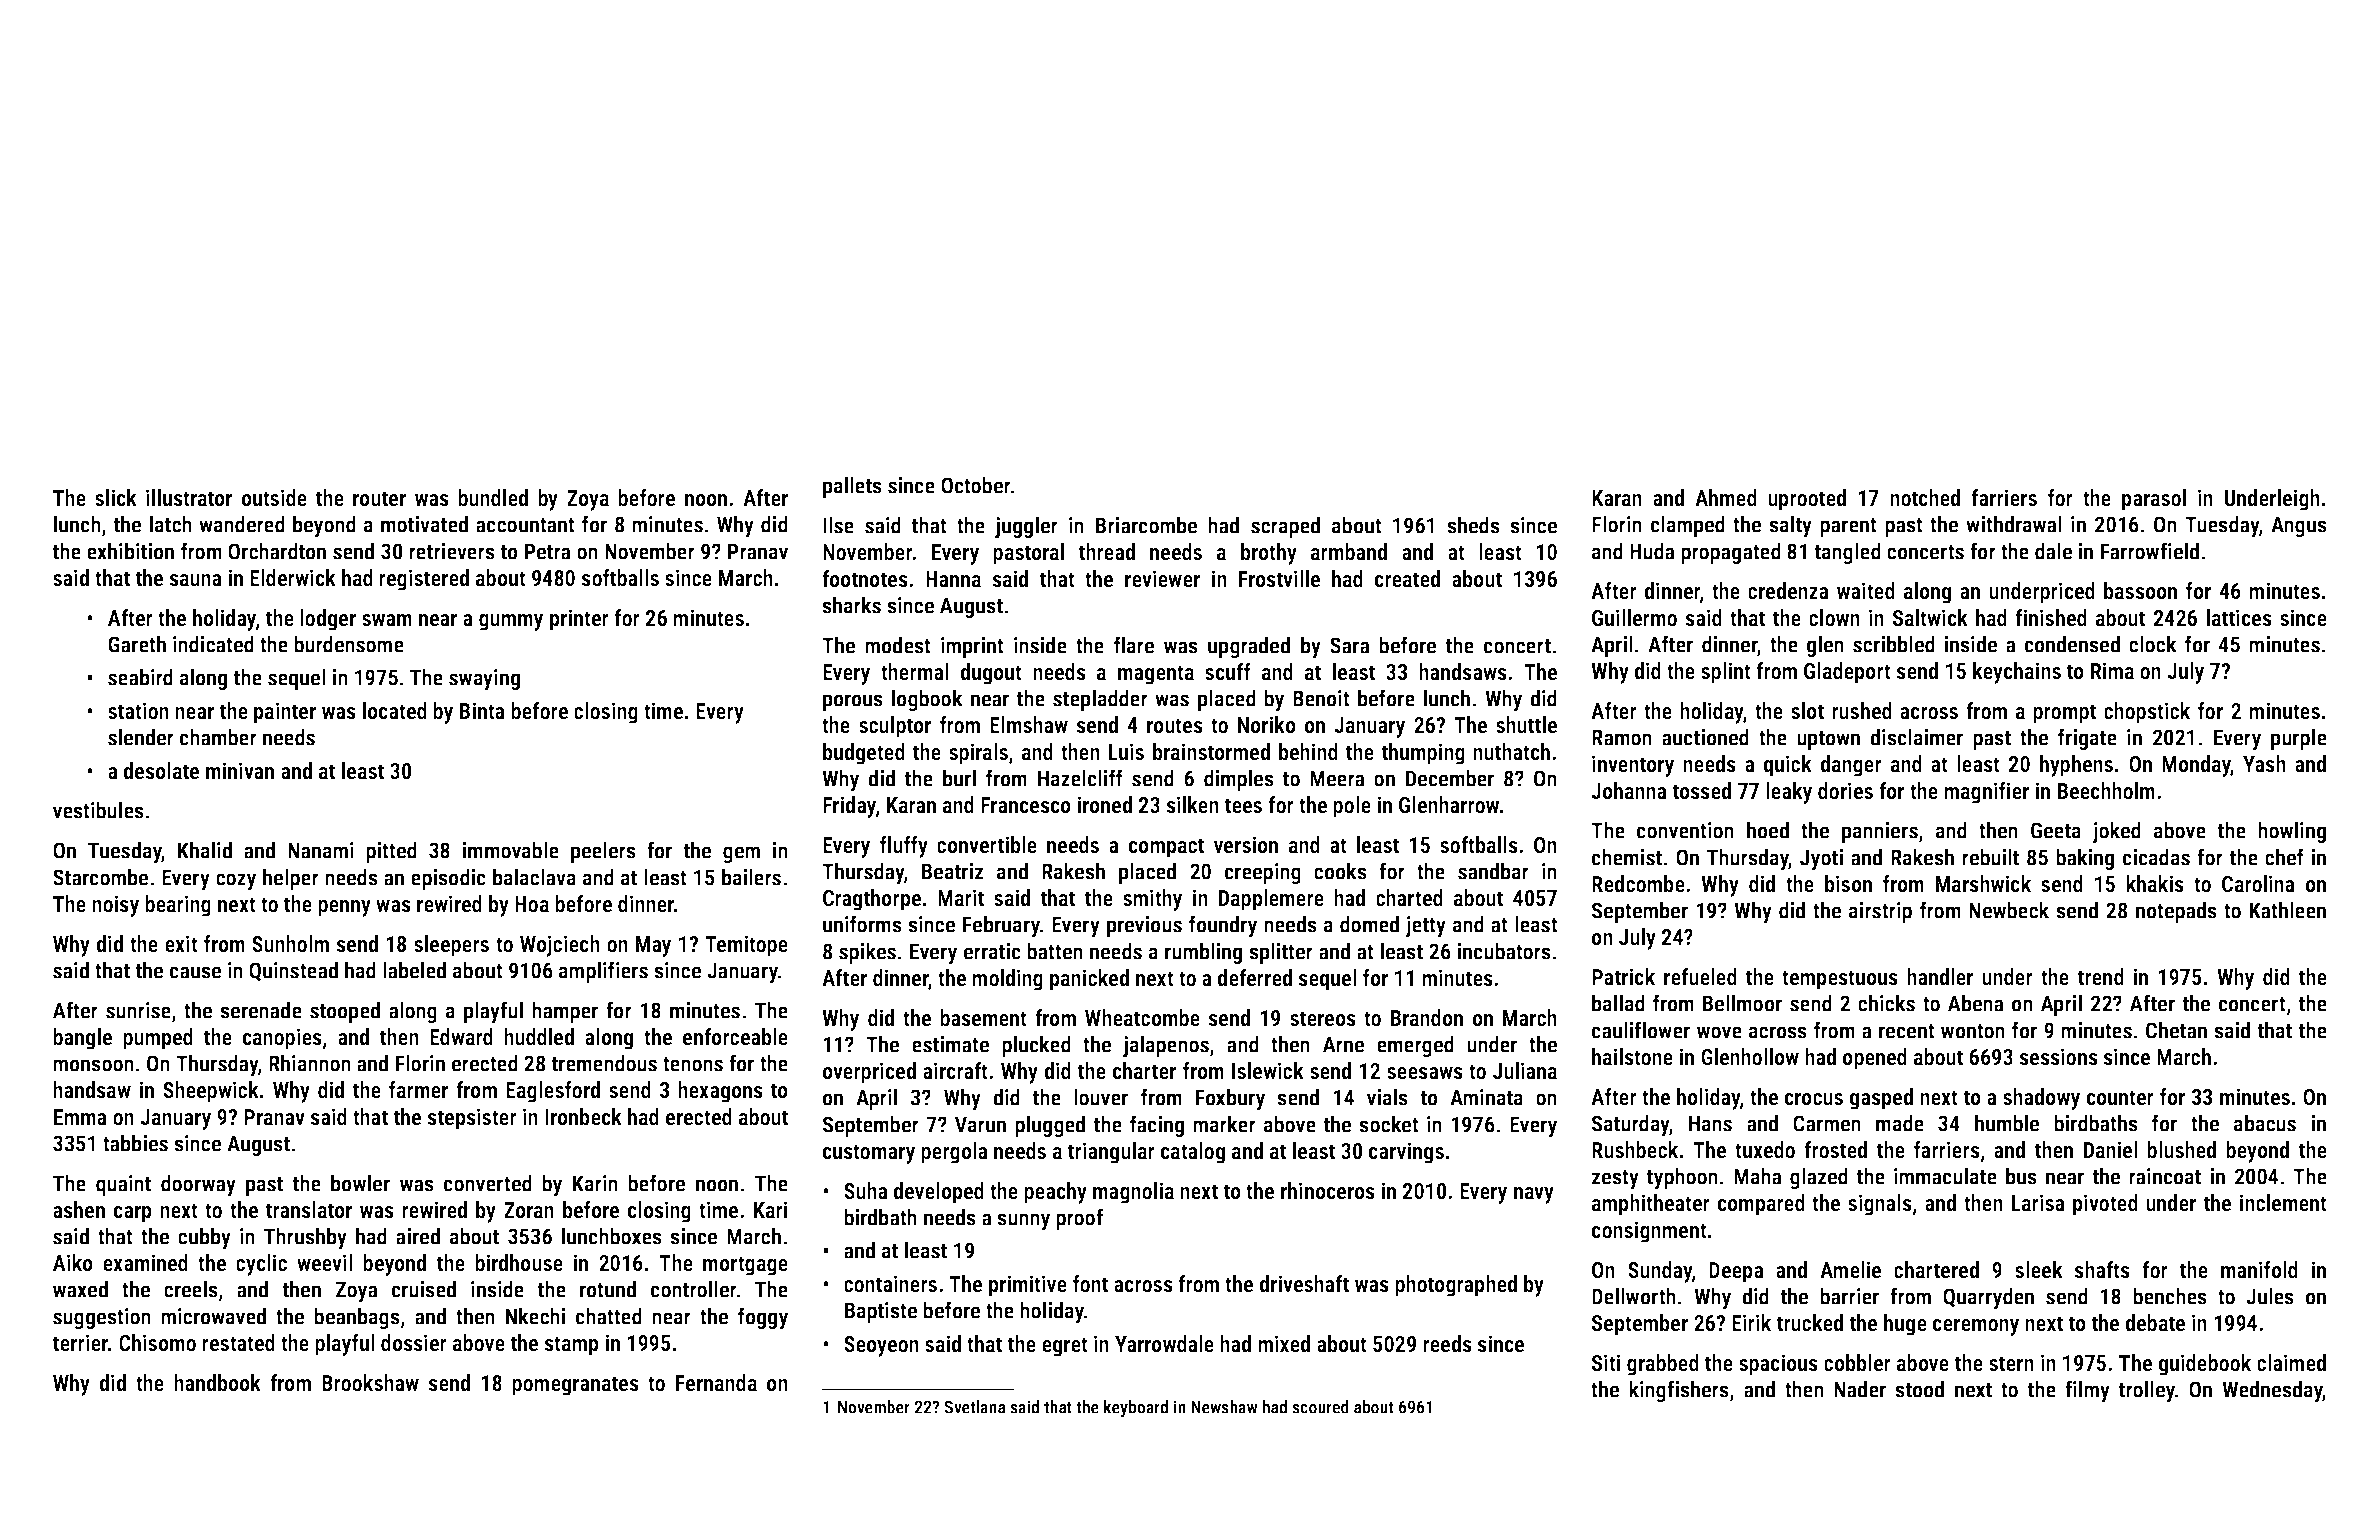  I want to click on pomegranates, so click(575, 1386).
